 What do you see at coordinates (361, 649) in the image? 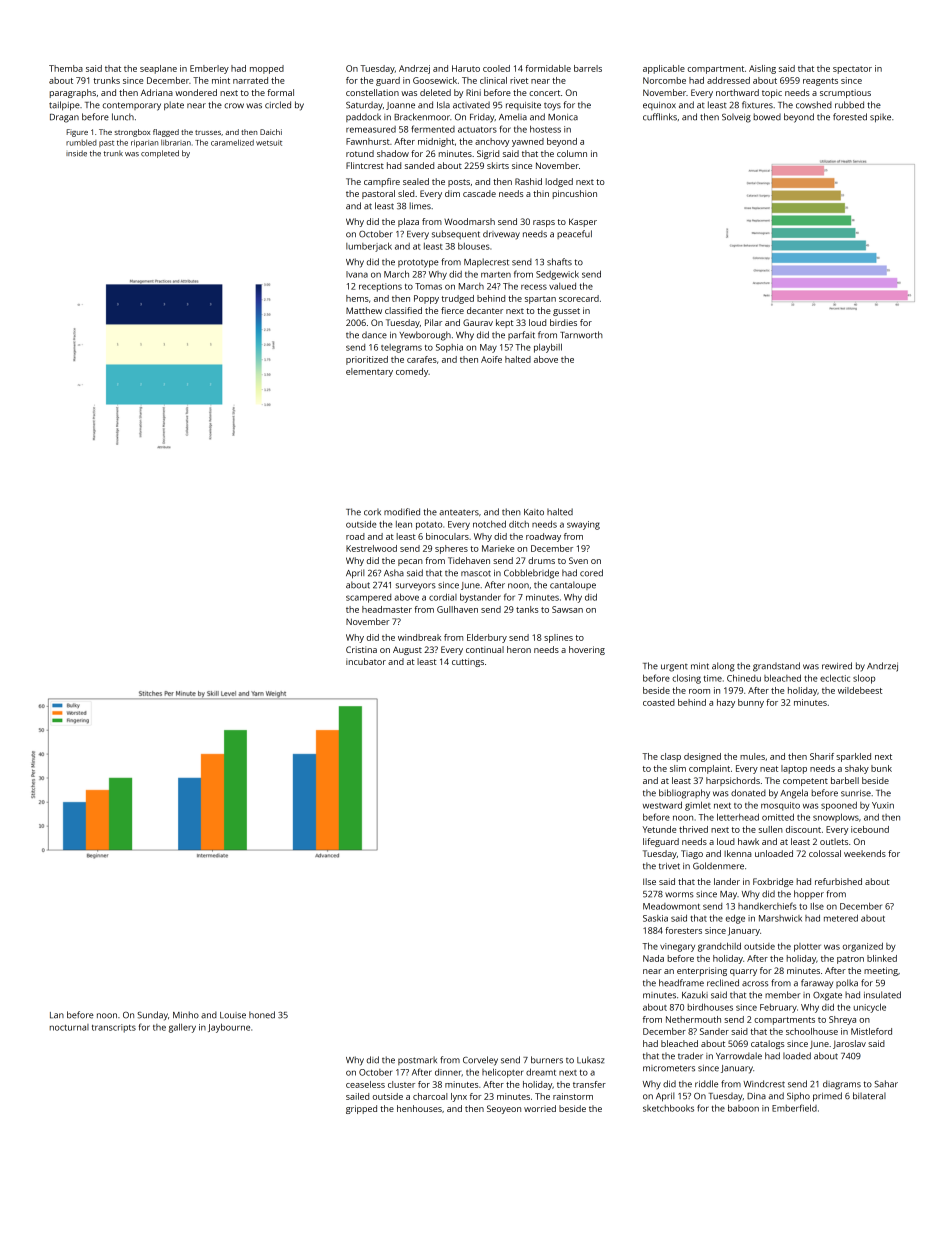
I see `Cristina` at bounding box center [361, 649].
